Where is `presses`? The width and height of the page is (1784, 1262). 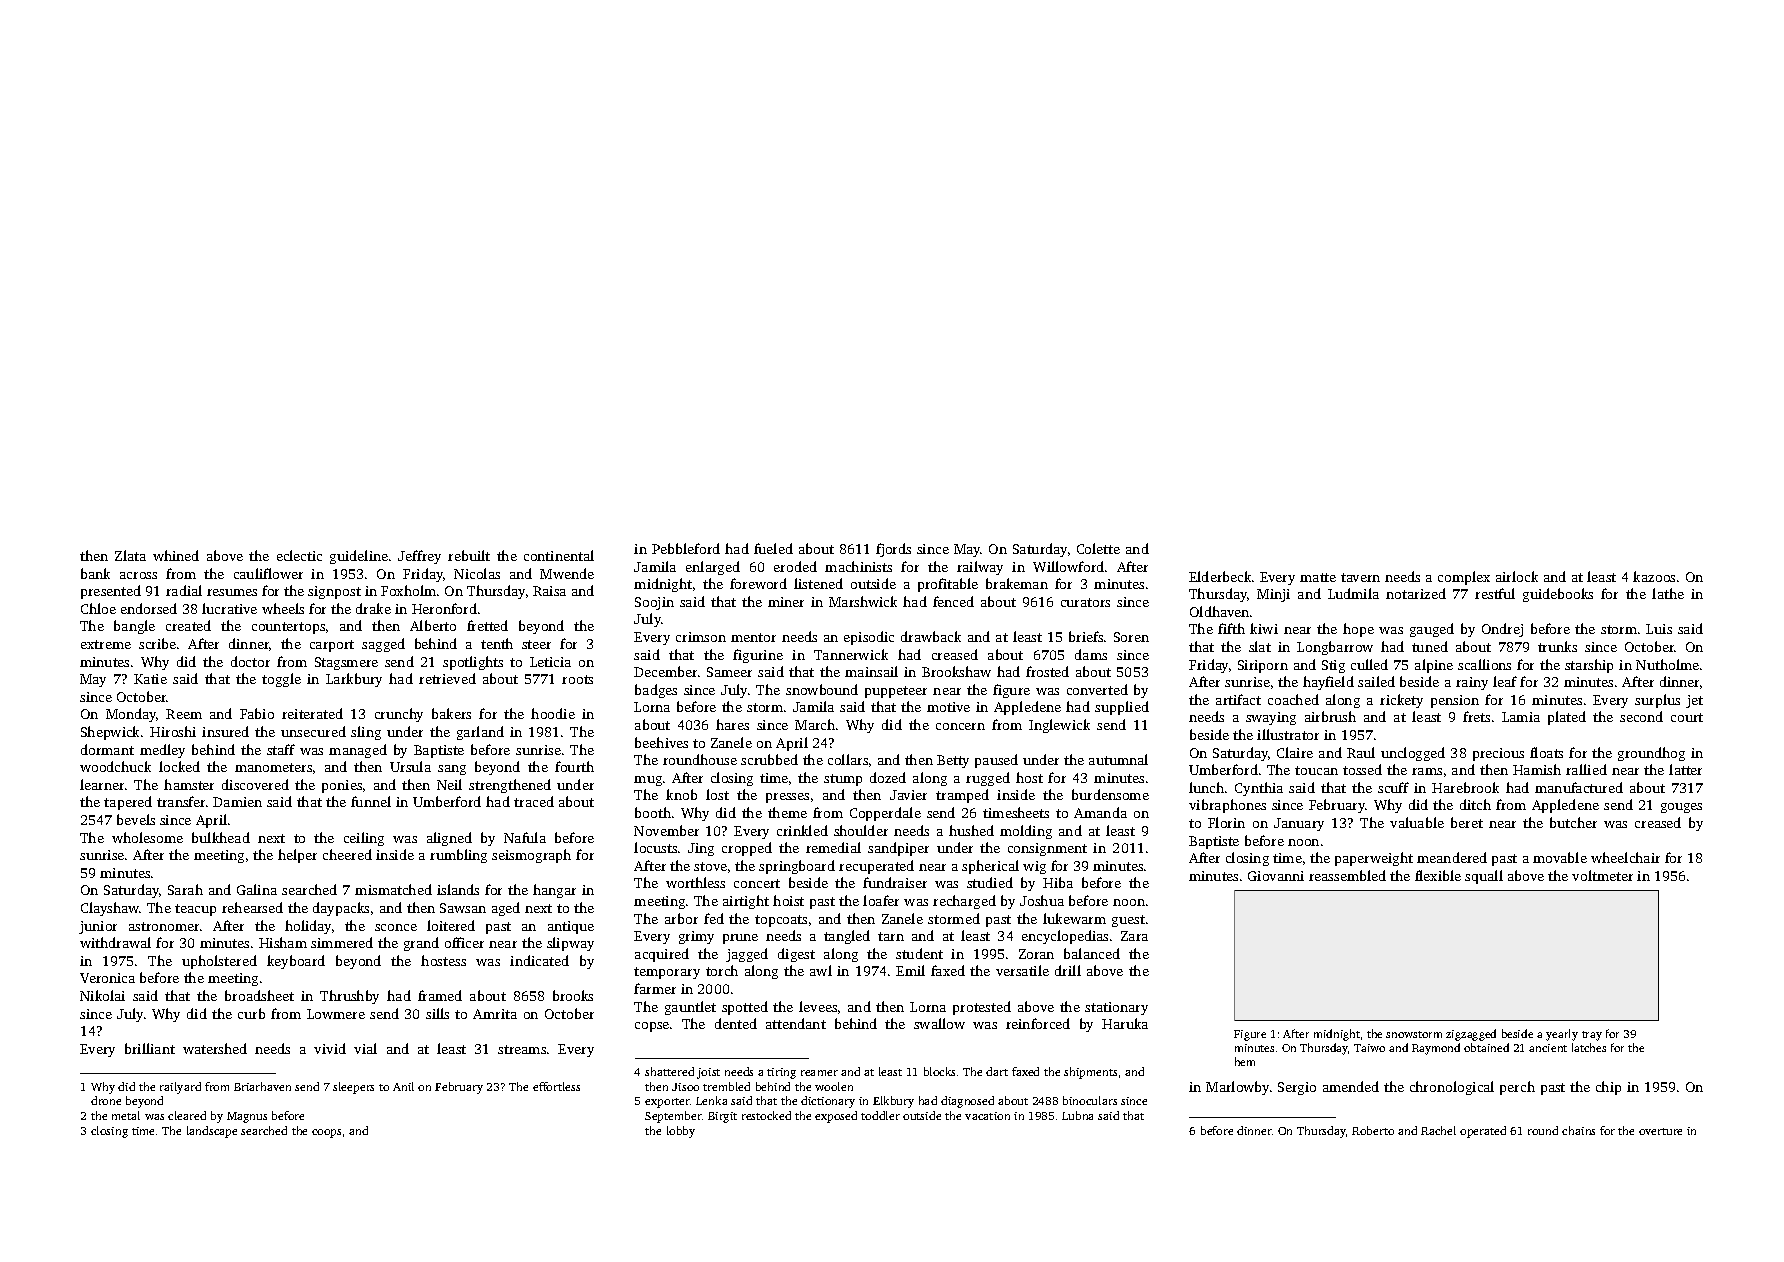
presses is located at coordinates (787, 798).
